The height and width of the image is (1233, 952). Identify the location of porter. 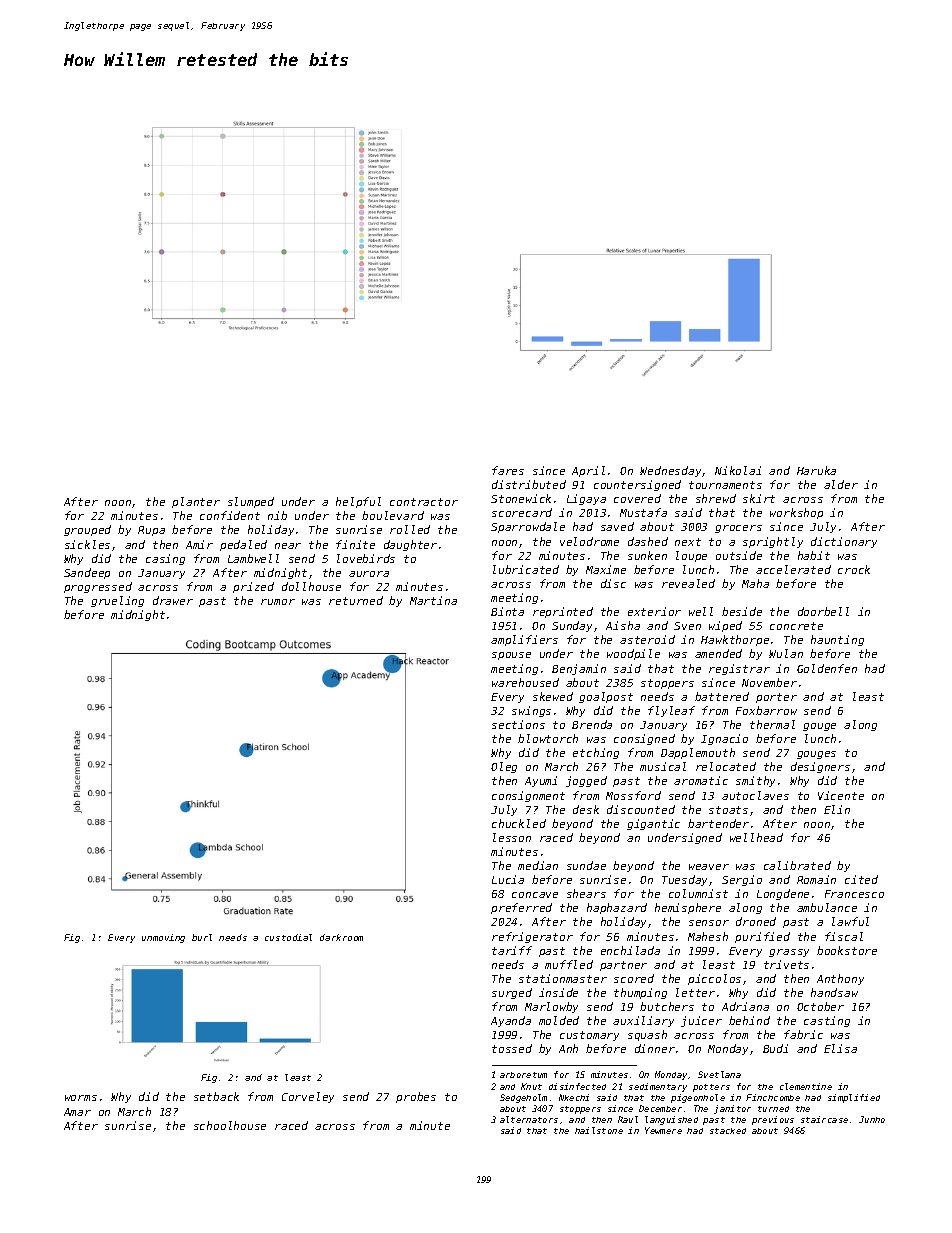
(776, 698).
